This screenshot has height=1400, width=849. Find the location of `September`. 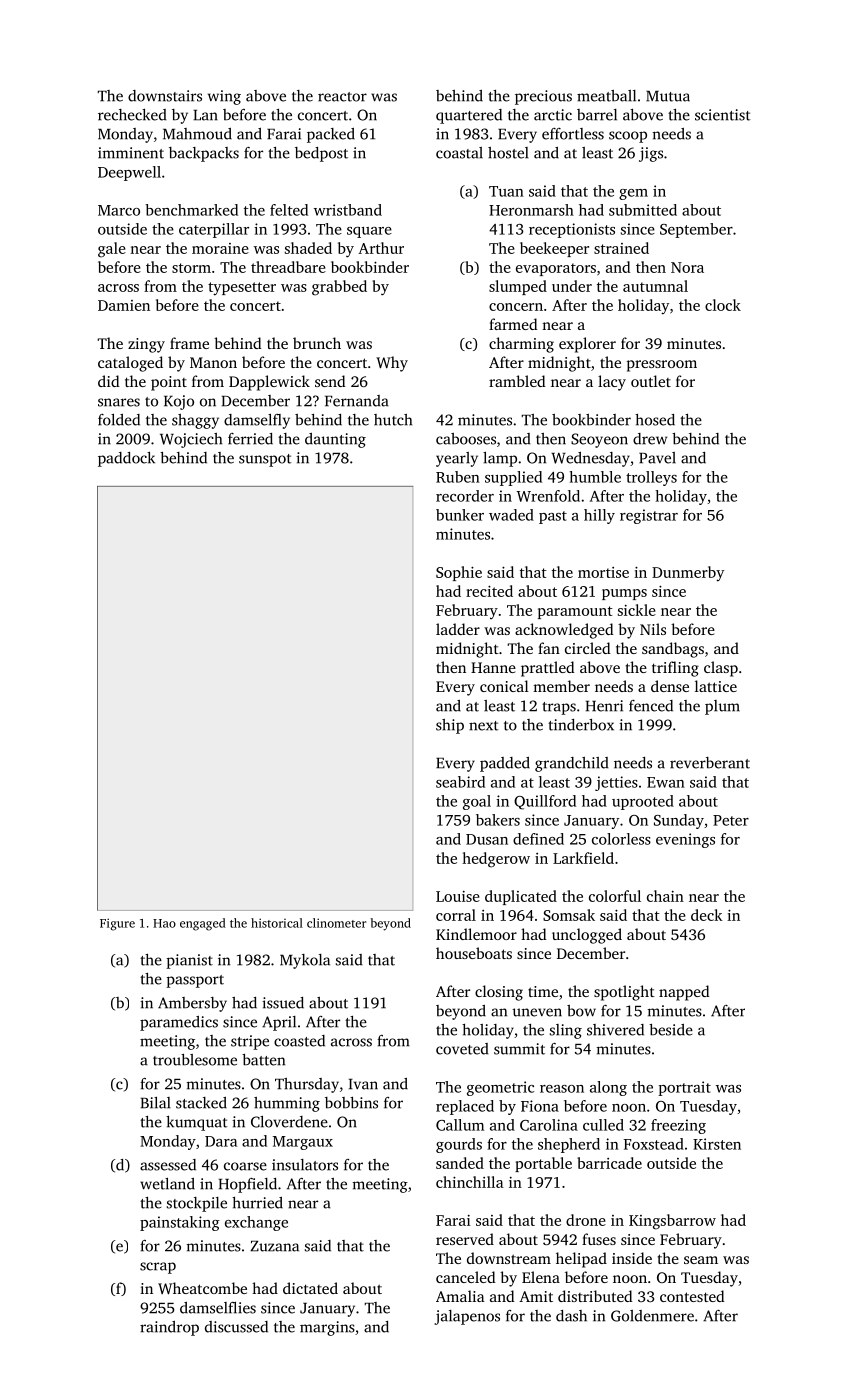

September is located at coordinates (696, 230).
